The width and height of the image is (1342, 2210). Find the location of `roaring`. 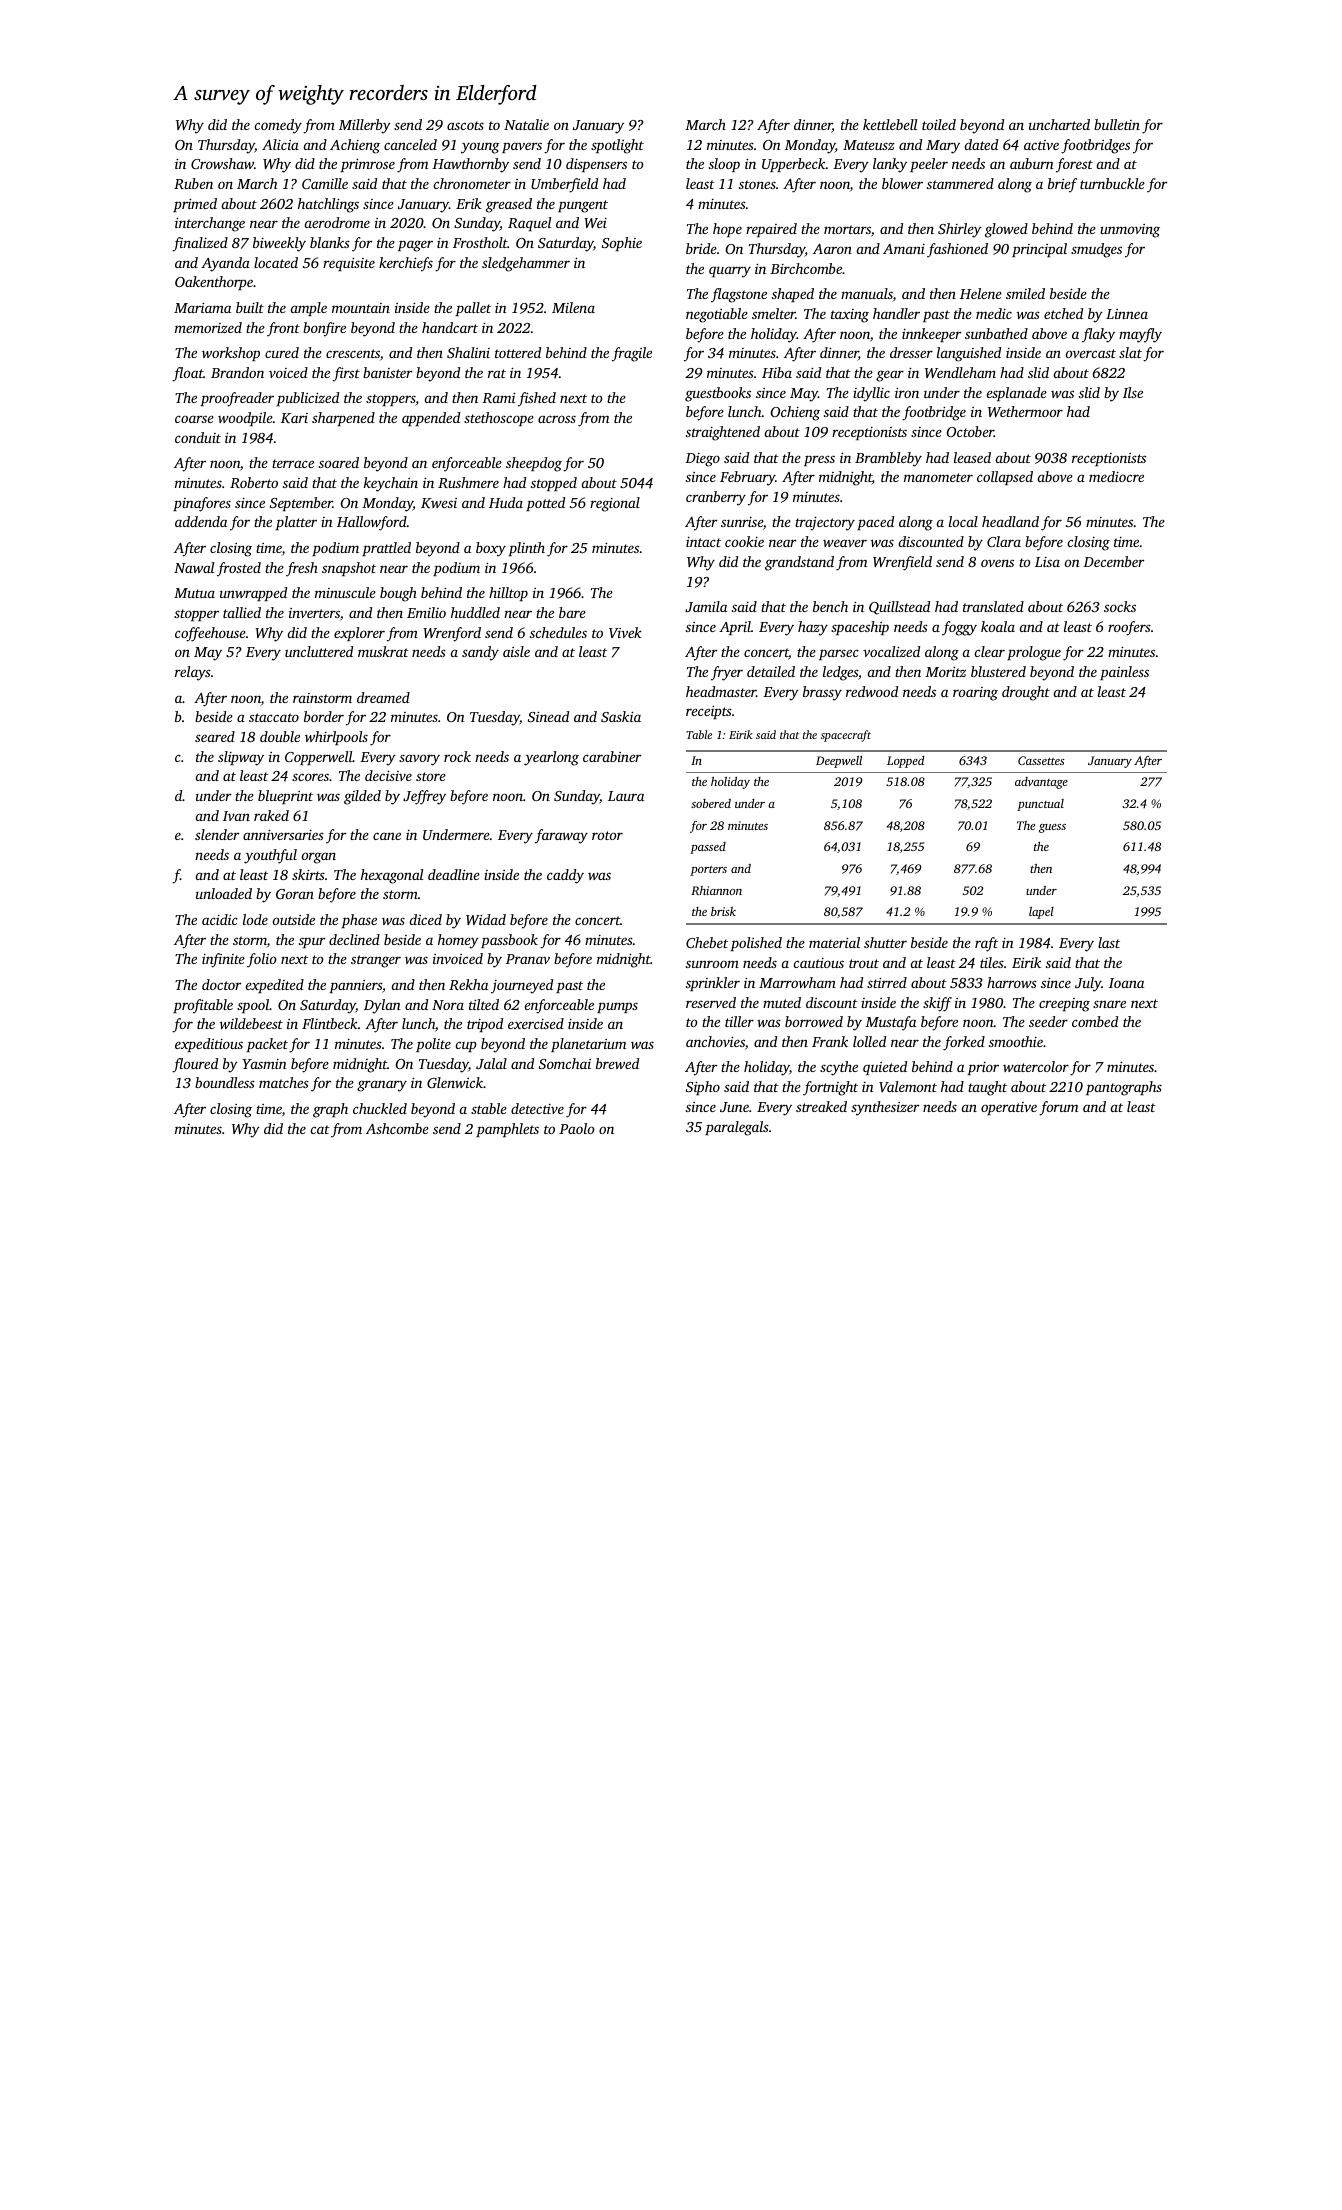

roaring is located at coordinates (975, 694).
